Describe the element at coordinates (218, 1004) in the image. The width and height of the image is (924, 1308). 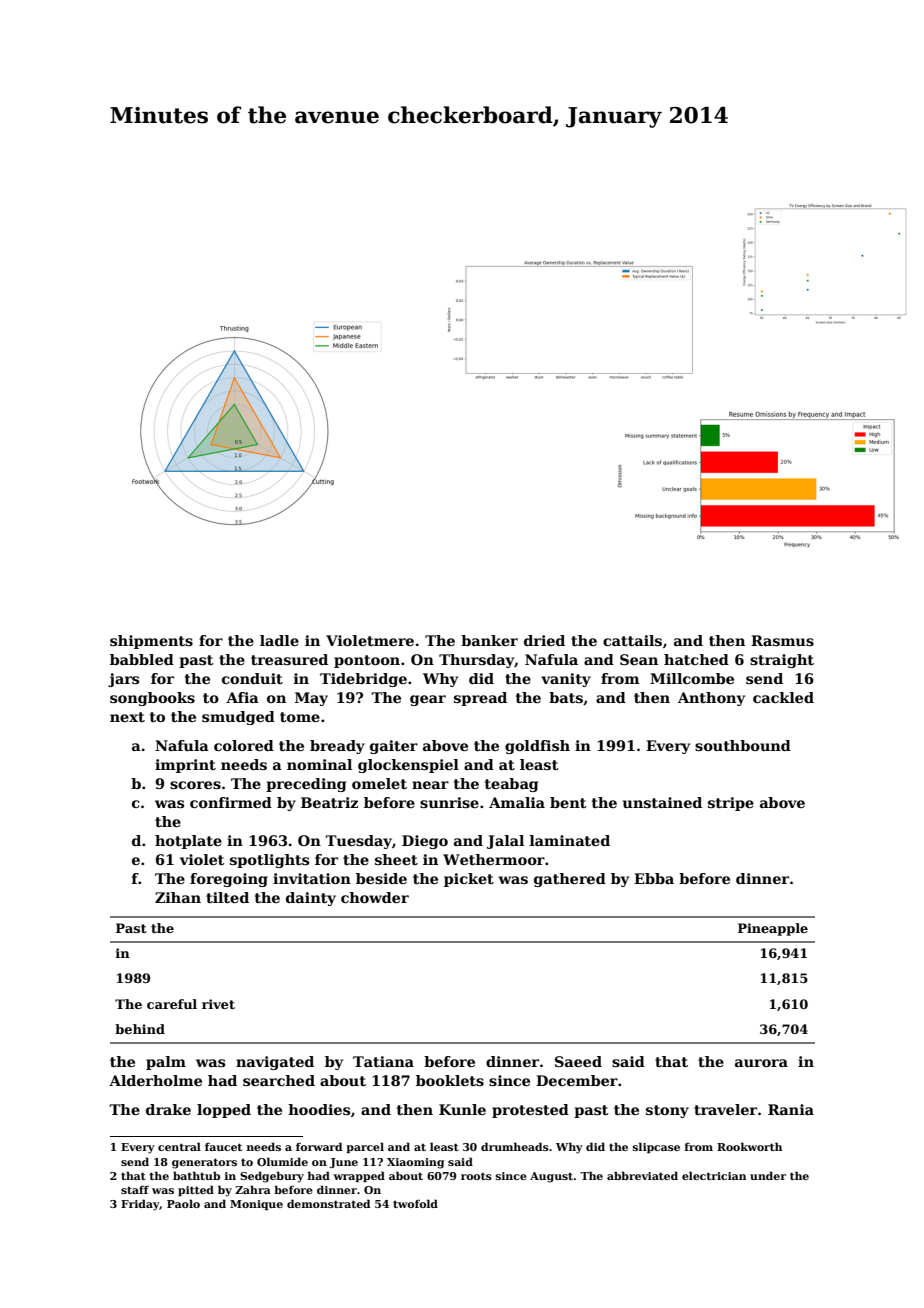
I see `rivet` at that location.
